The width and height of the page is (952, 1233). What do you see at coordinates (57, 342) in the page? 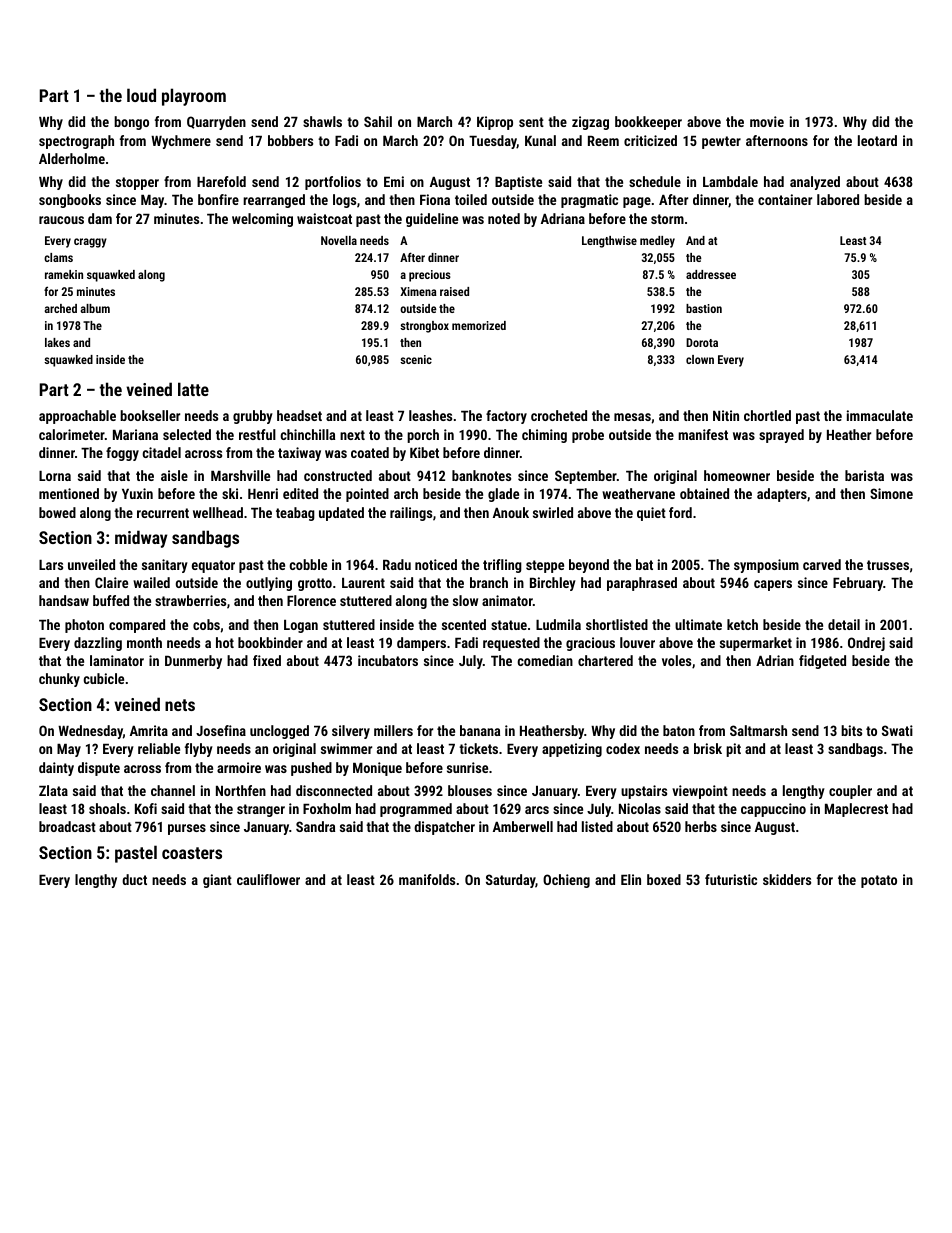
I see `lakes` at bounding box center [57, 342].
